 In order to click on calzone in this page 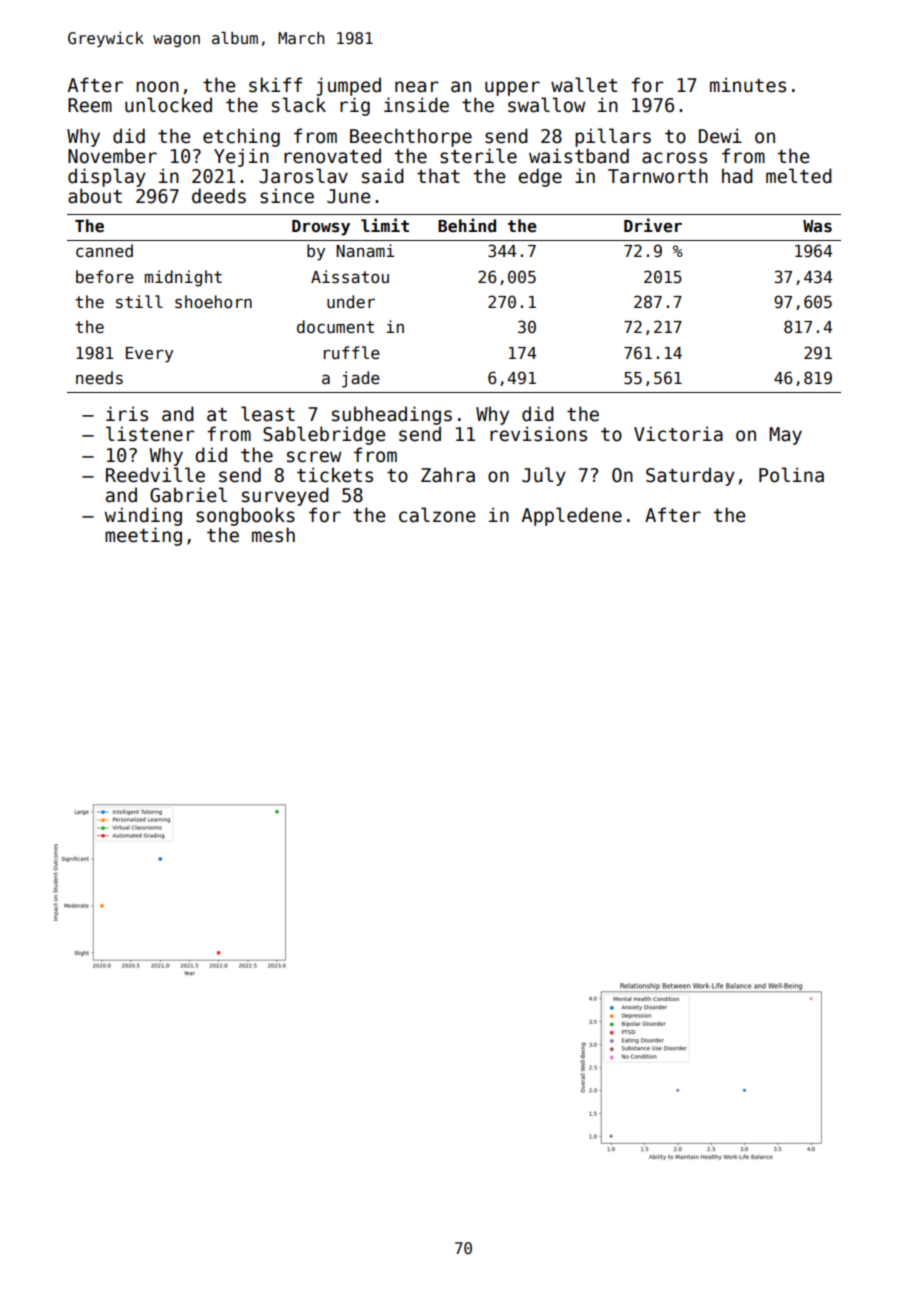, I will do `click(437, 515)`.
